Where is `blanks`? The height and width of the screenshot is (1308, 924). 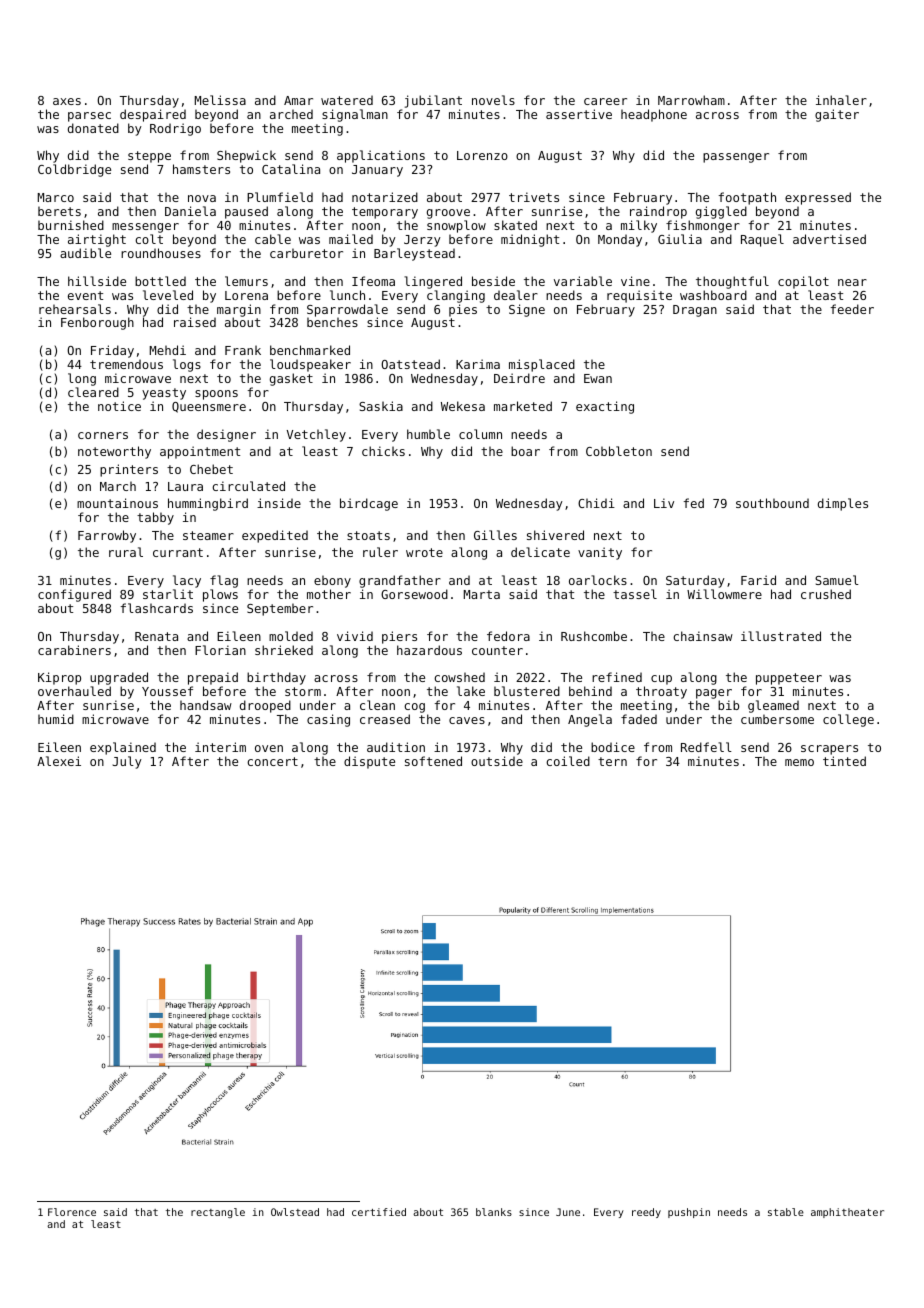 blanks is located at coordinates (494, 1212).
